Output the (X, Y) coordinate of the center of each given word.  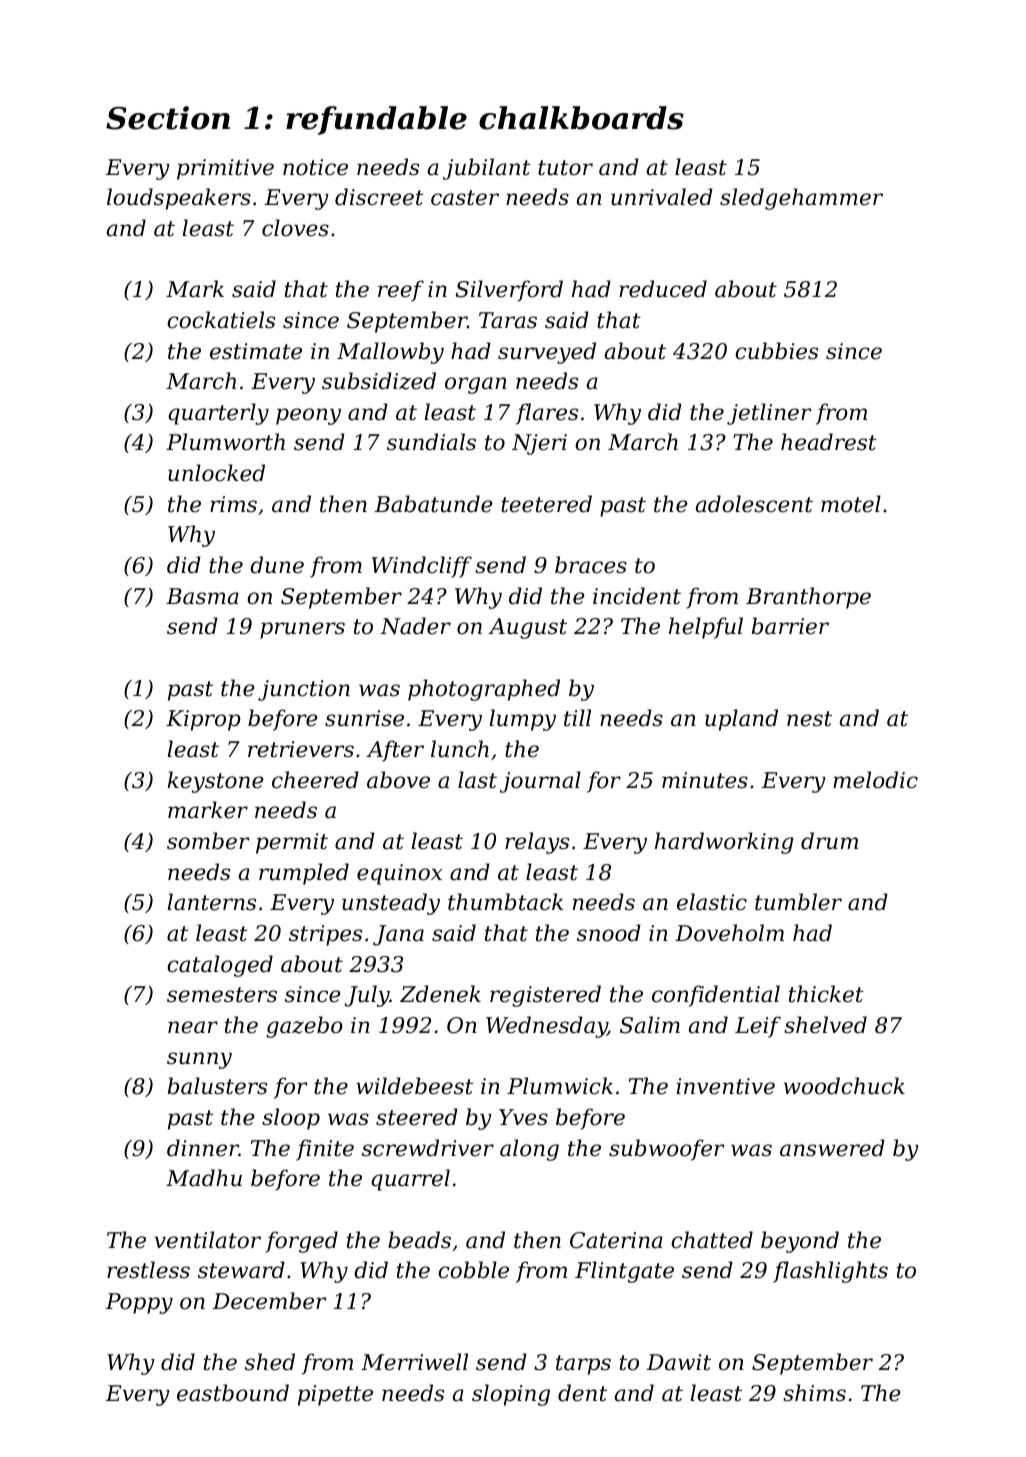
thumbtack (505, 902)
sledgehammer (801, 199)
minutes (705, 780)
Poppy (139, 1303)
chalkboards (581, 118)
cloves (295, 228)
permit (292, 843)
